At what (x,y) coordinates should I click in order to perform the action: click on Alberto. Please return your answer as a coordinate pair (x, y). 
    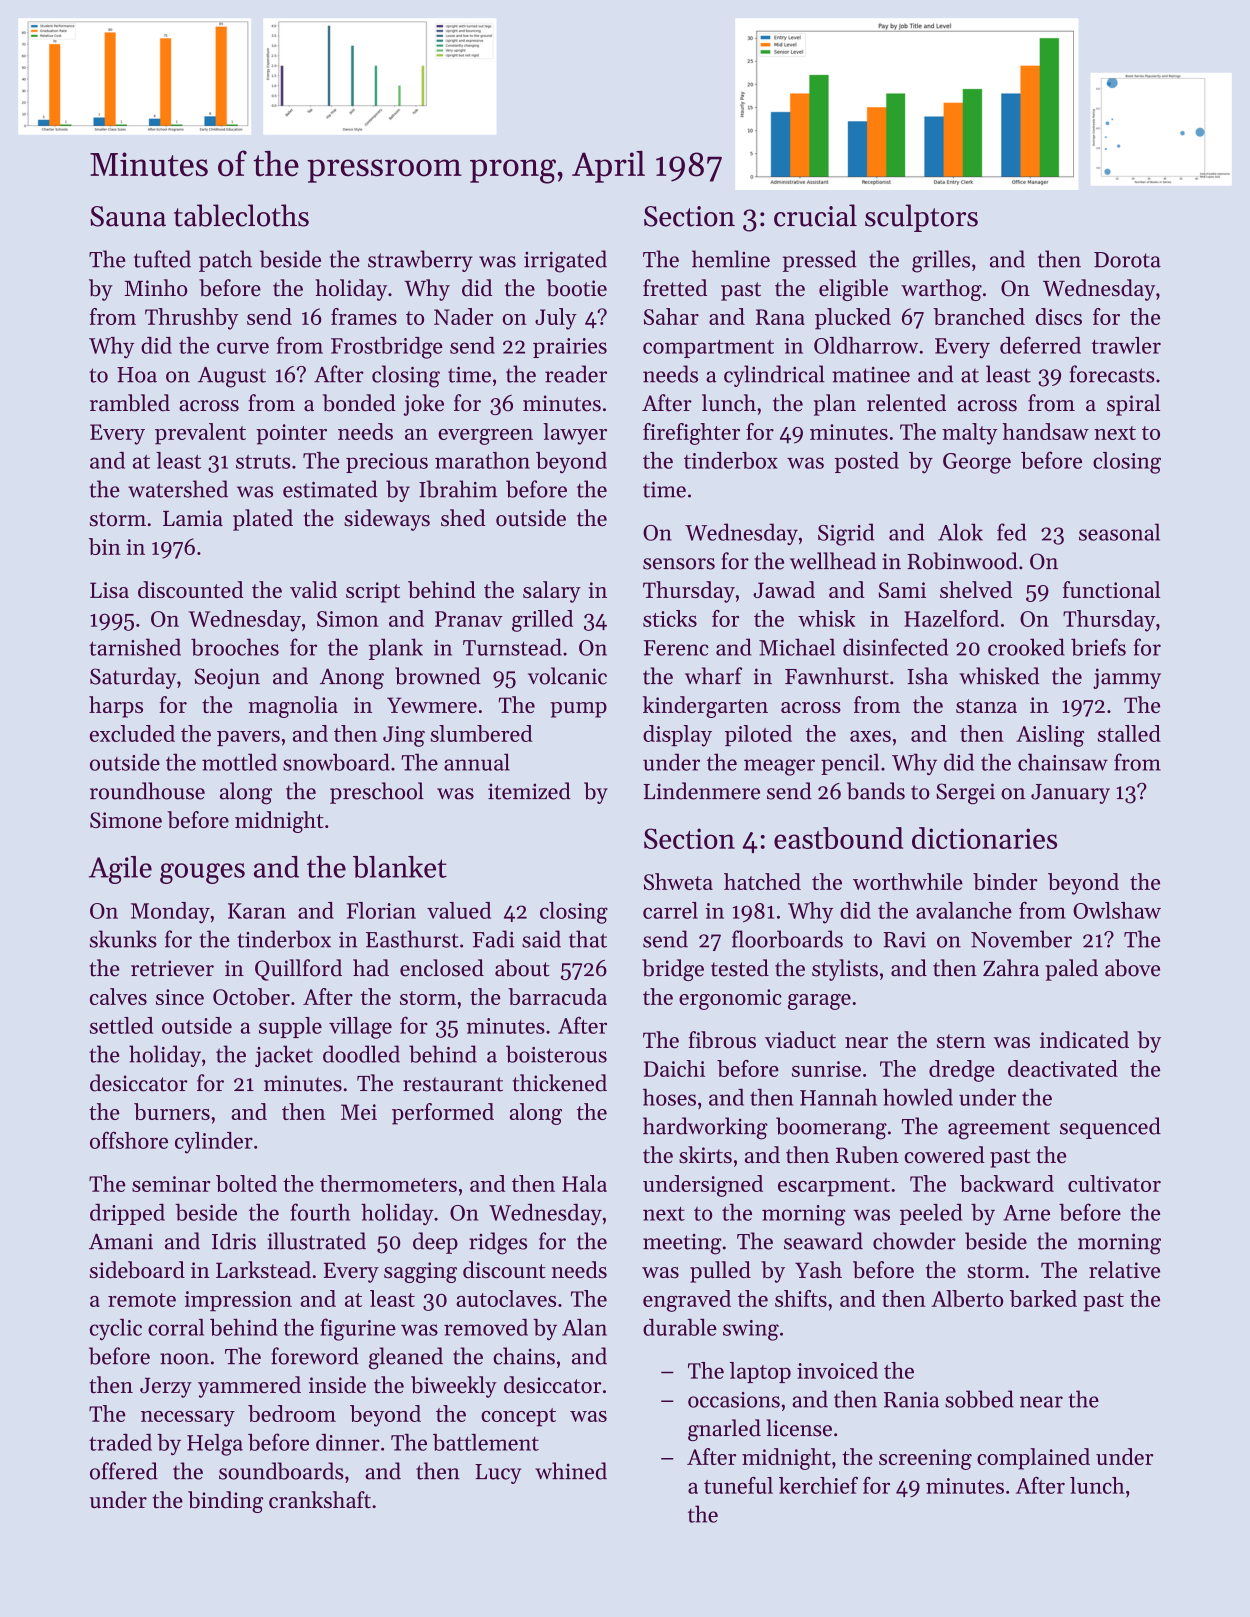
    Looking at the image, I should click on (967, 1298).
